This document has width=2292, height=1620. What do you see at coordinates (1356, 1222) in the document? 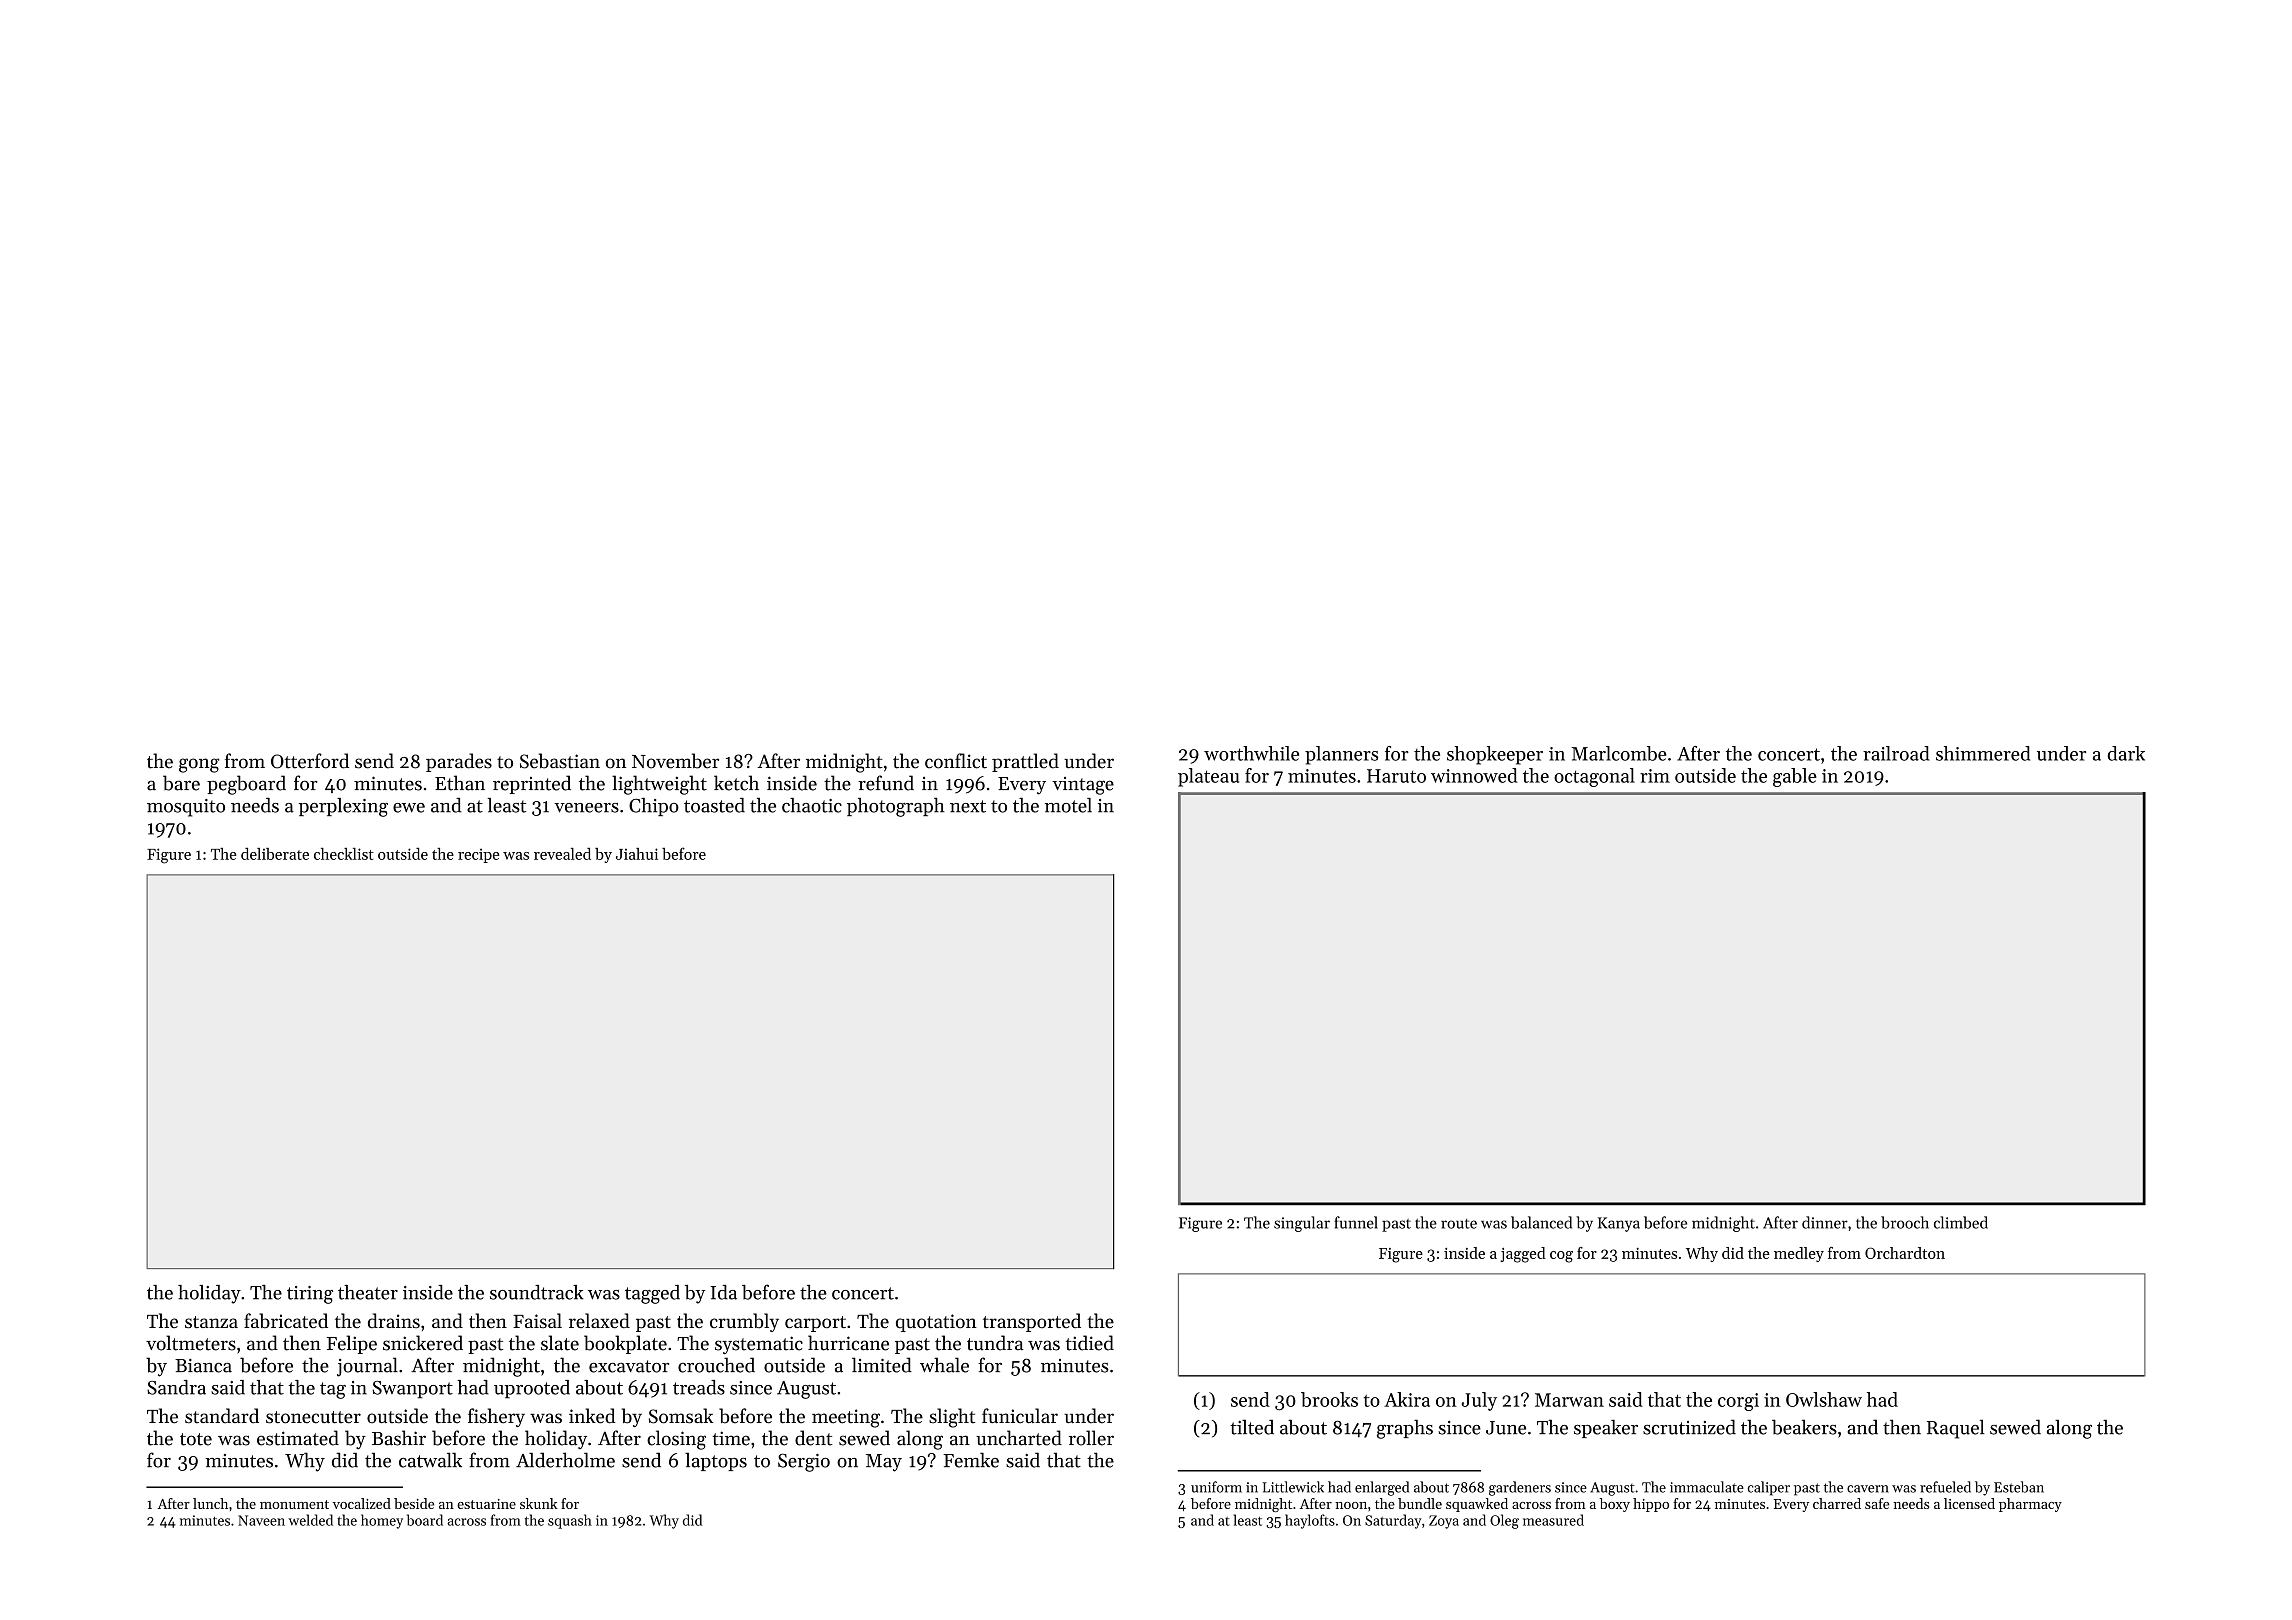
I see `funnel` at bounding box center [1356, 1222].
